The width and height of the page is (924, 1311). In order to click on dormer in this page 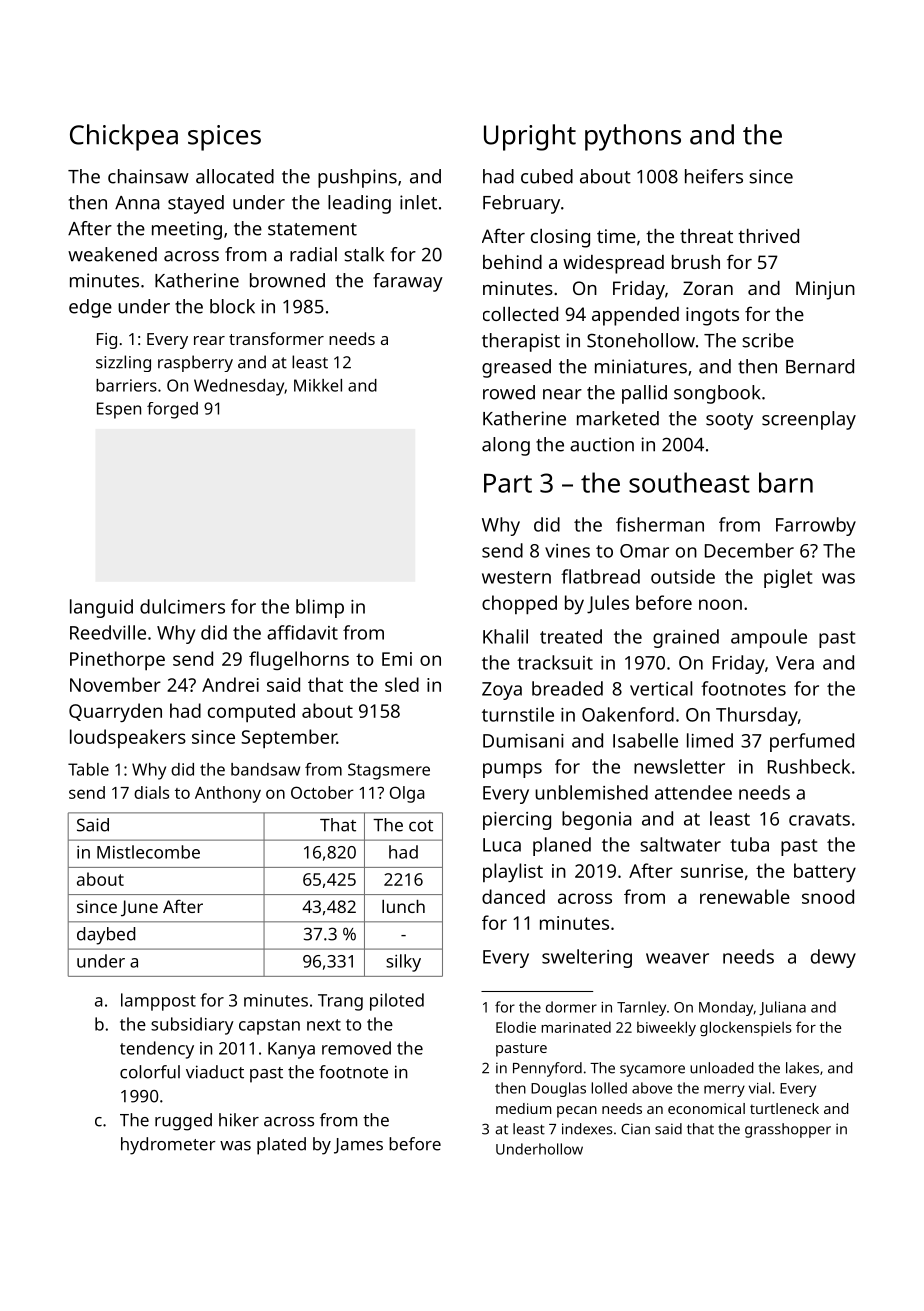, I will do `click(571, 1007)`.
